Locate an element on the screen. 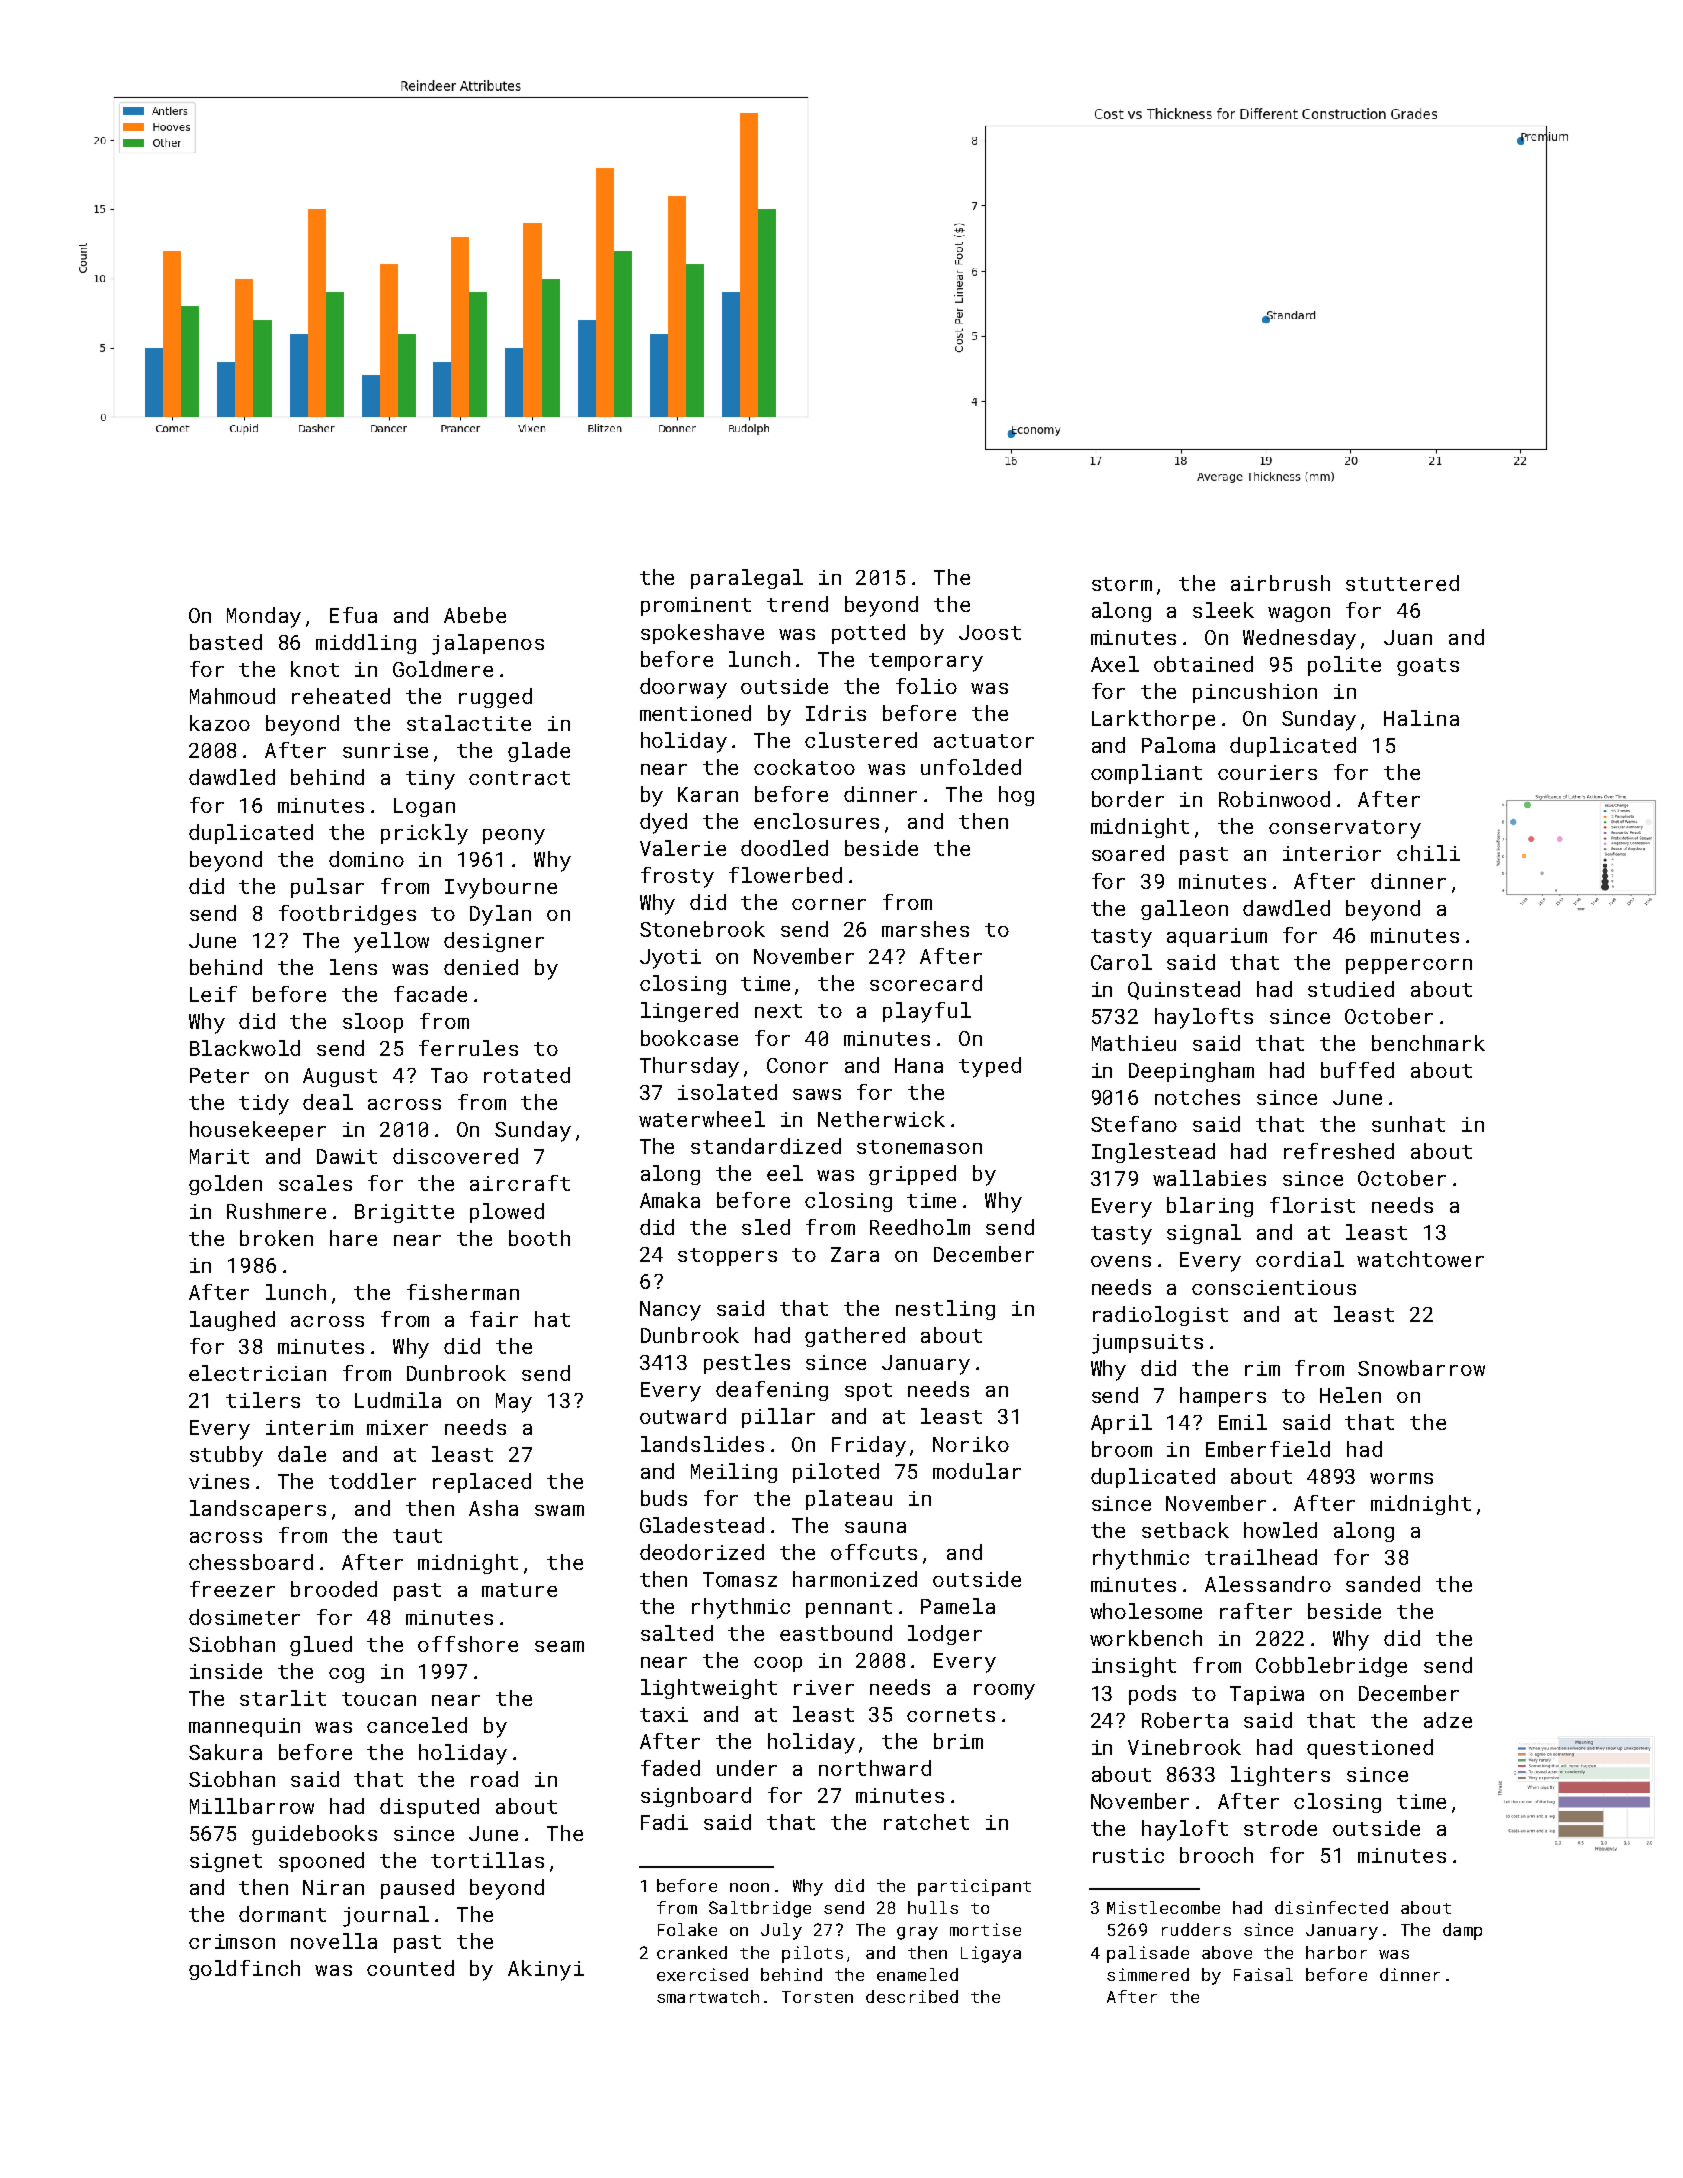 This screenshot has height=2178, width=1683. brim is located at coordinates (958, 1741).
